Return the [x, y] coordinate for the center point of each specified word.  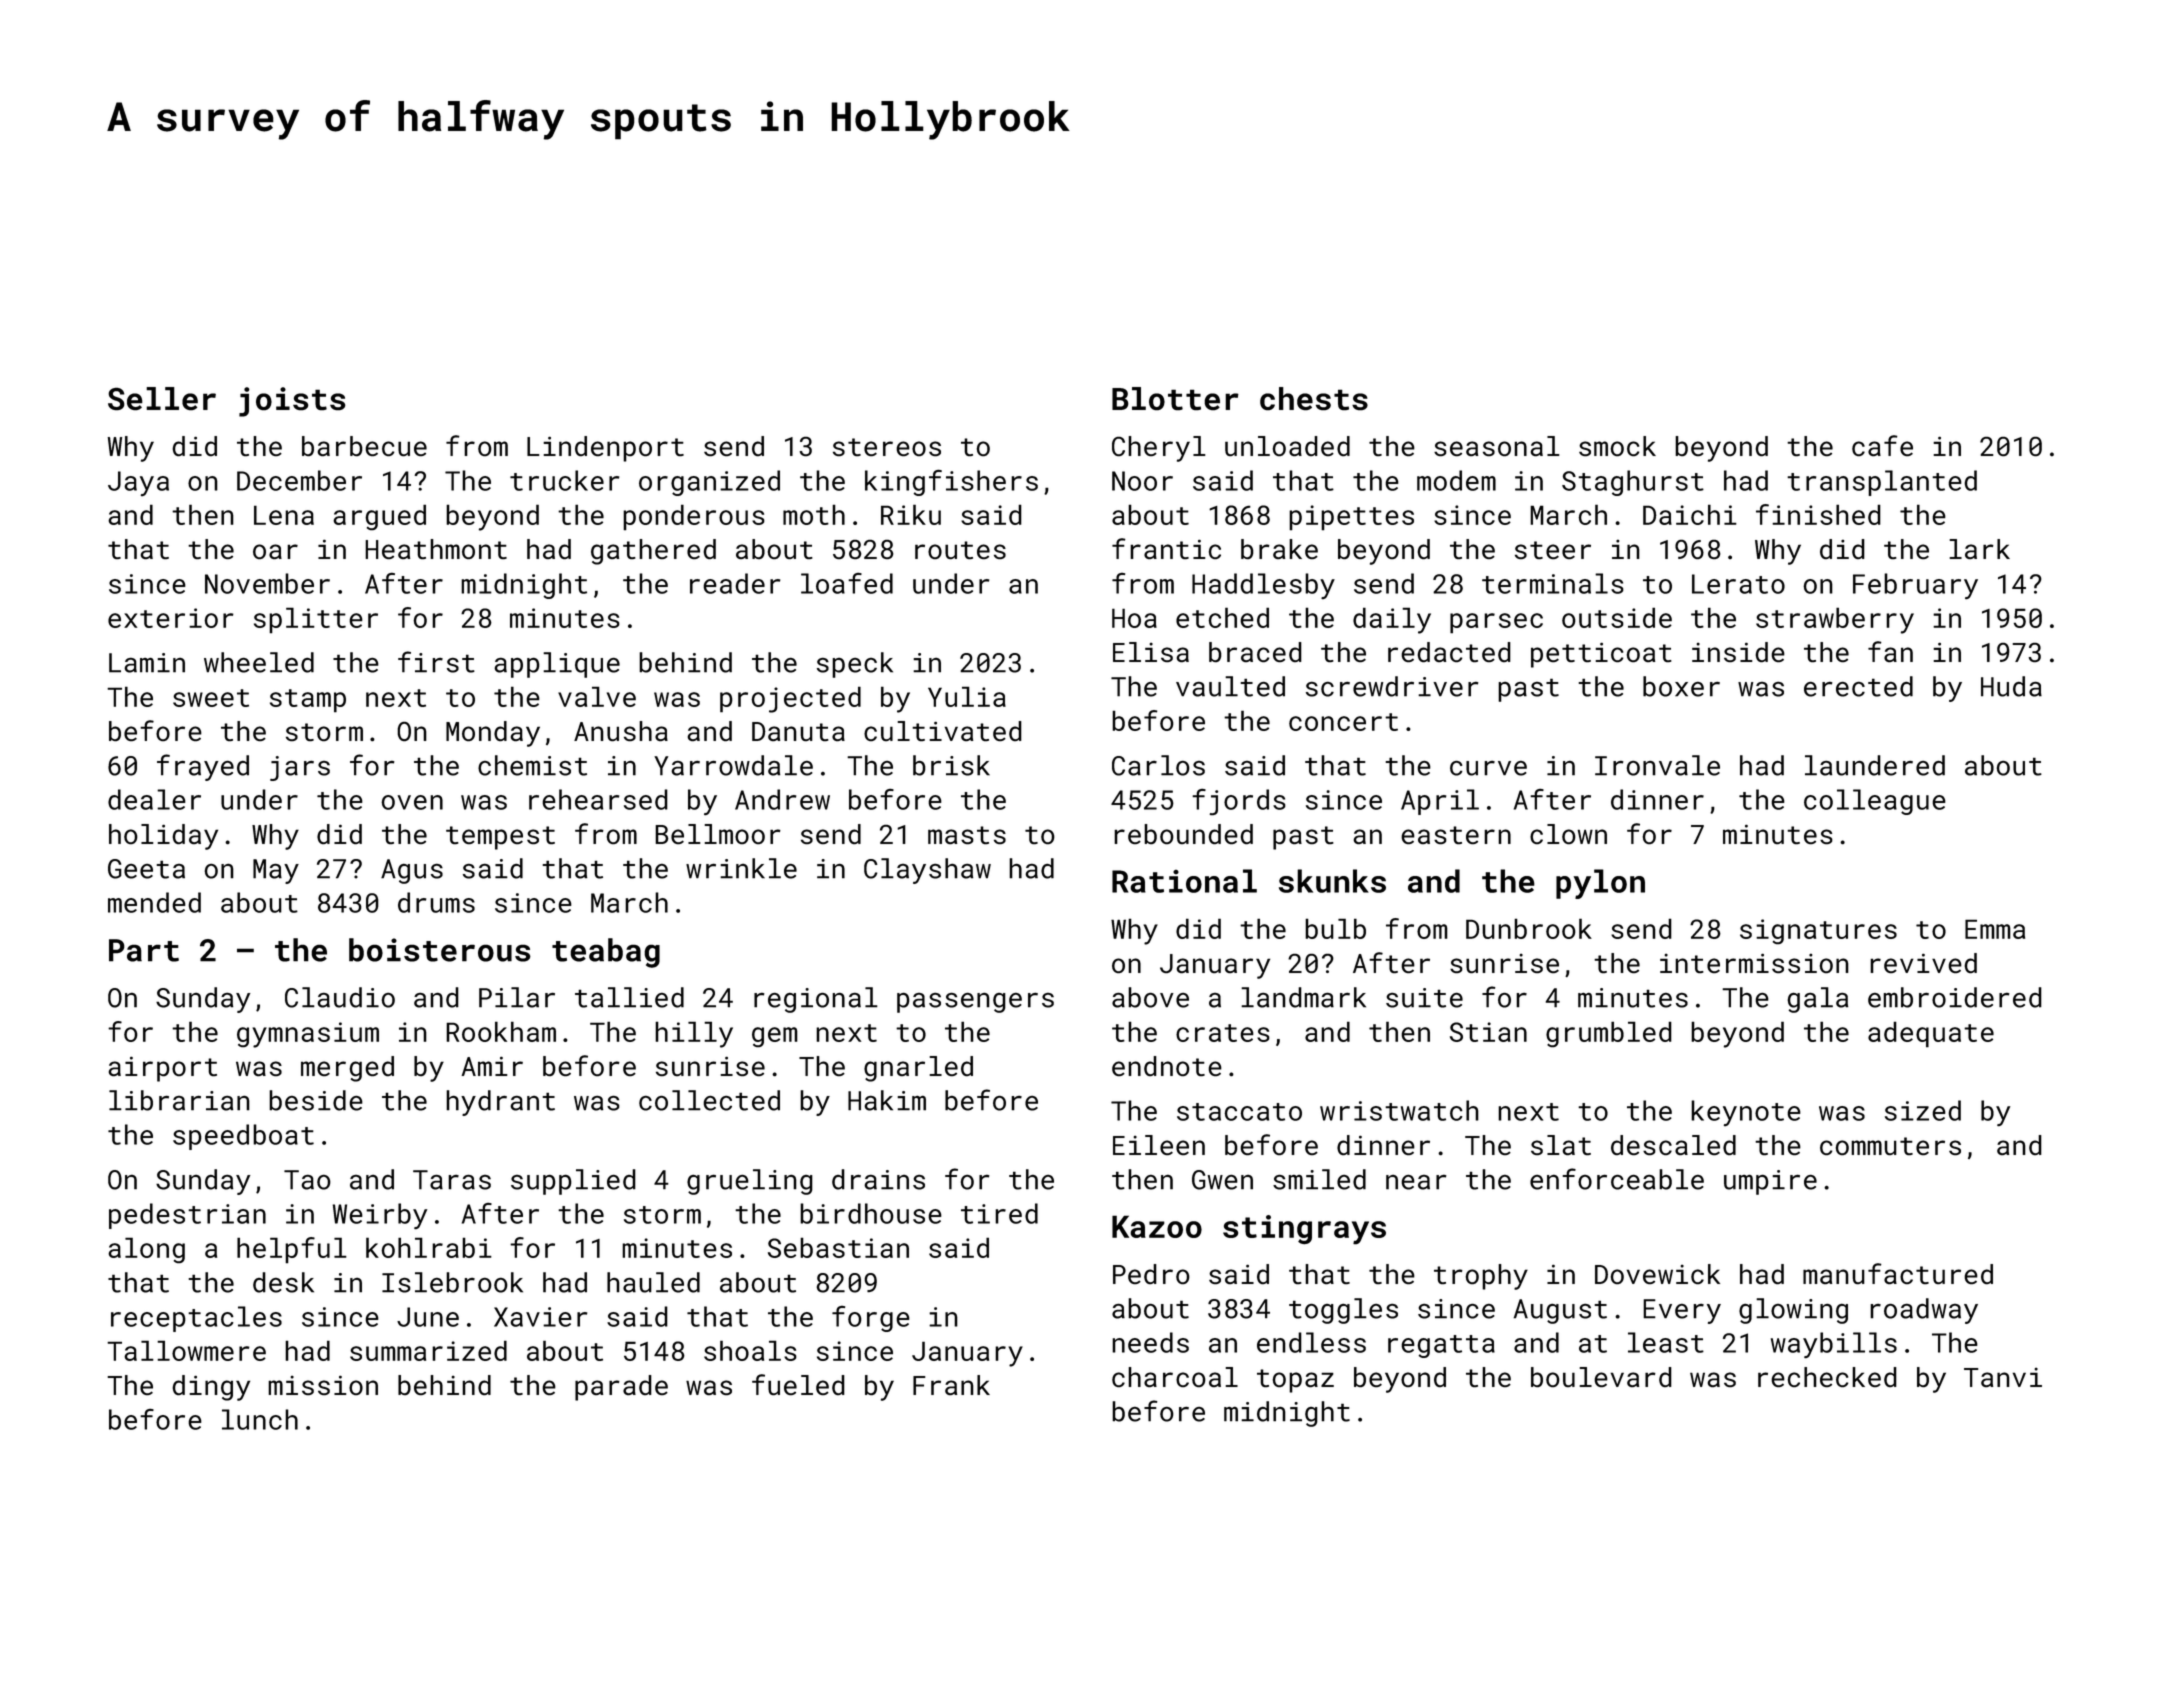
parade [621, 1388]
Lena [284, 515]
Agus [412, 871]
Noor [1142, 481]
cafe [1882, 445]
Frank [951, 1385]
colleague [1875, 802]
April [1440, 802]
